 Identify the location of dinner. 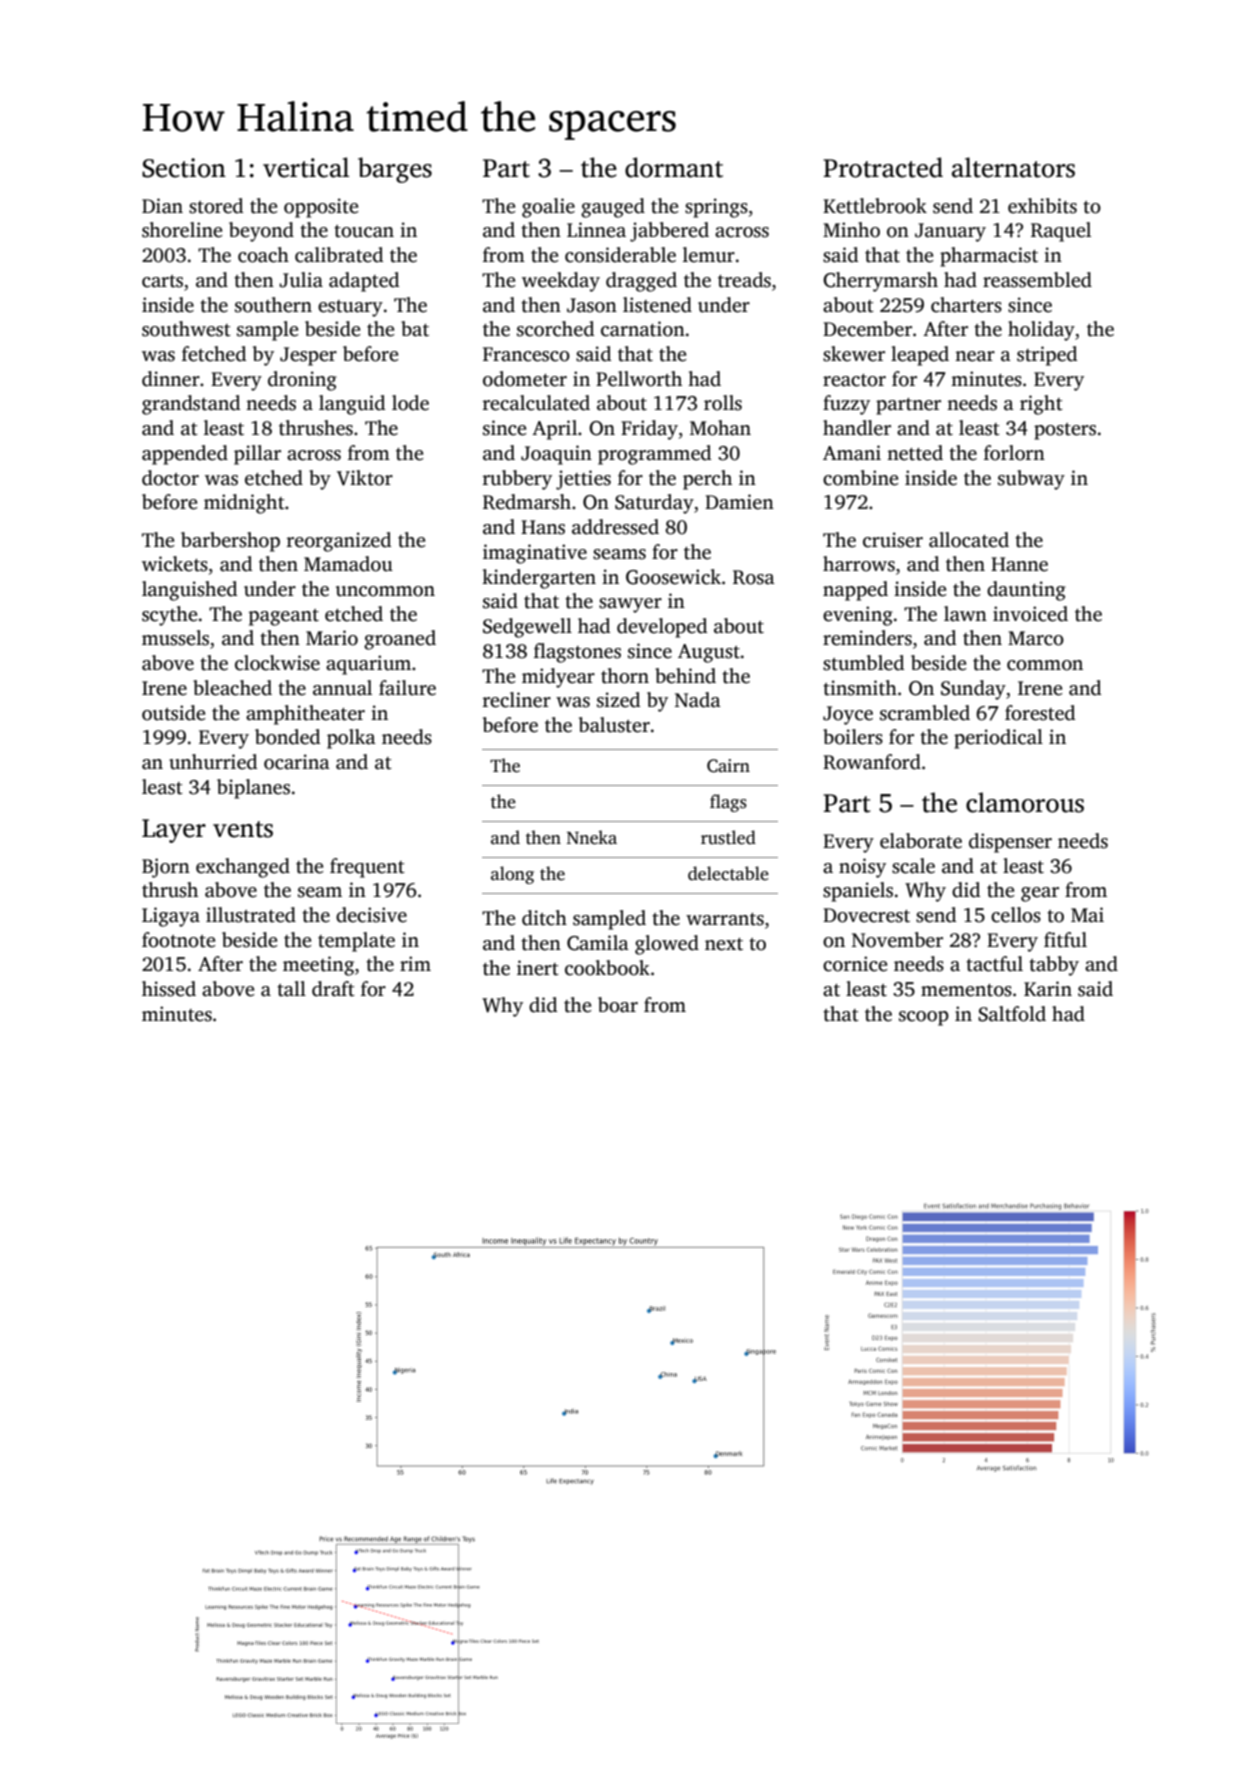
(171, 379).
